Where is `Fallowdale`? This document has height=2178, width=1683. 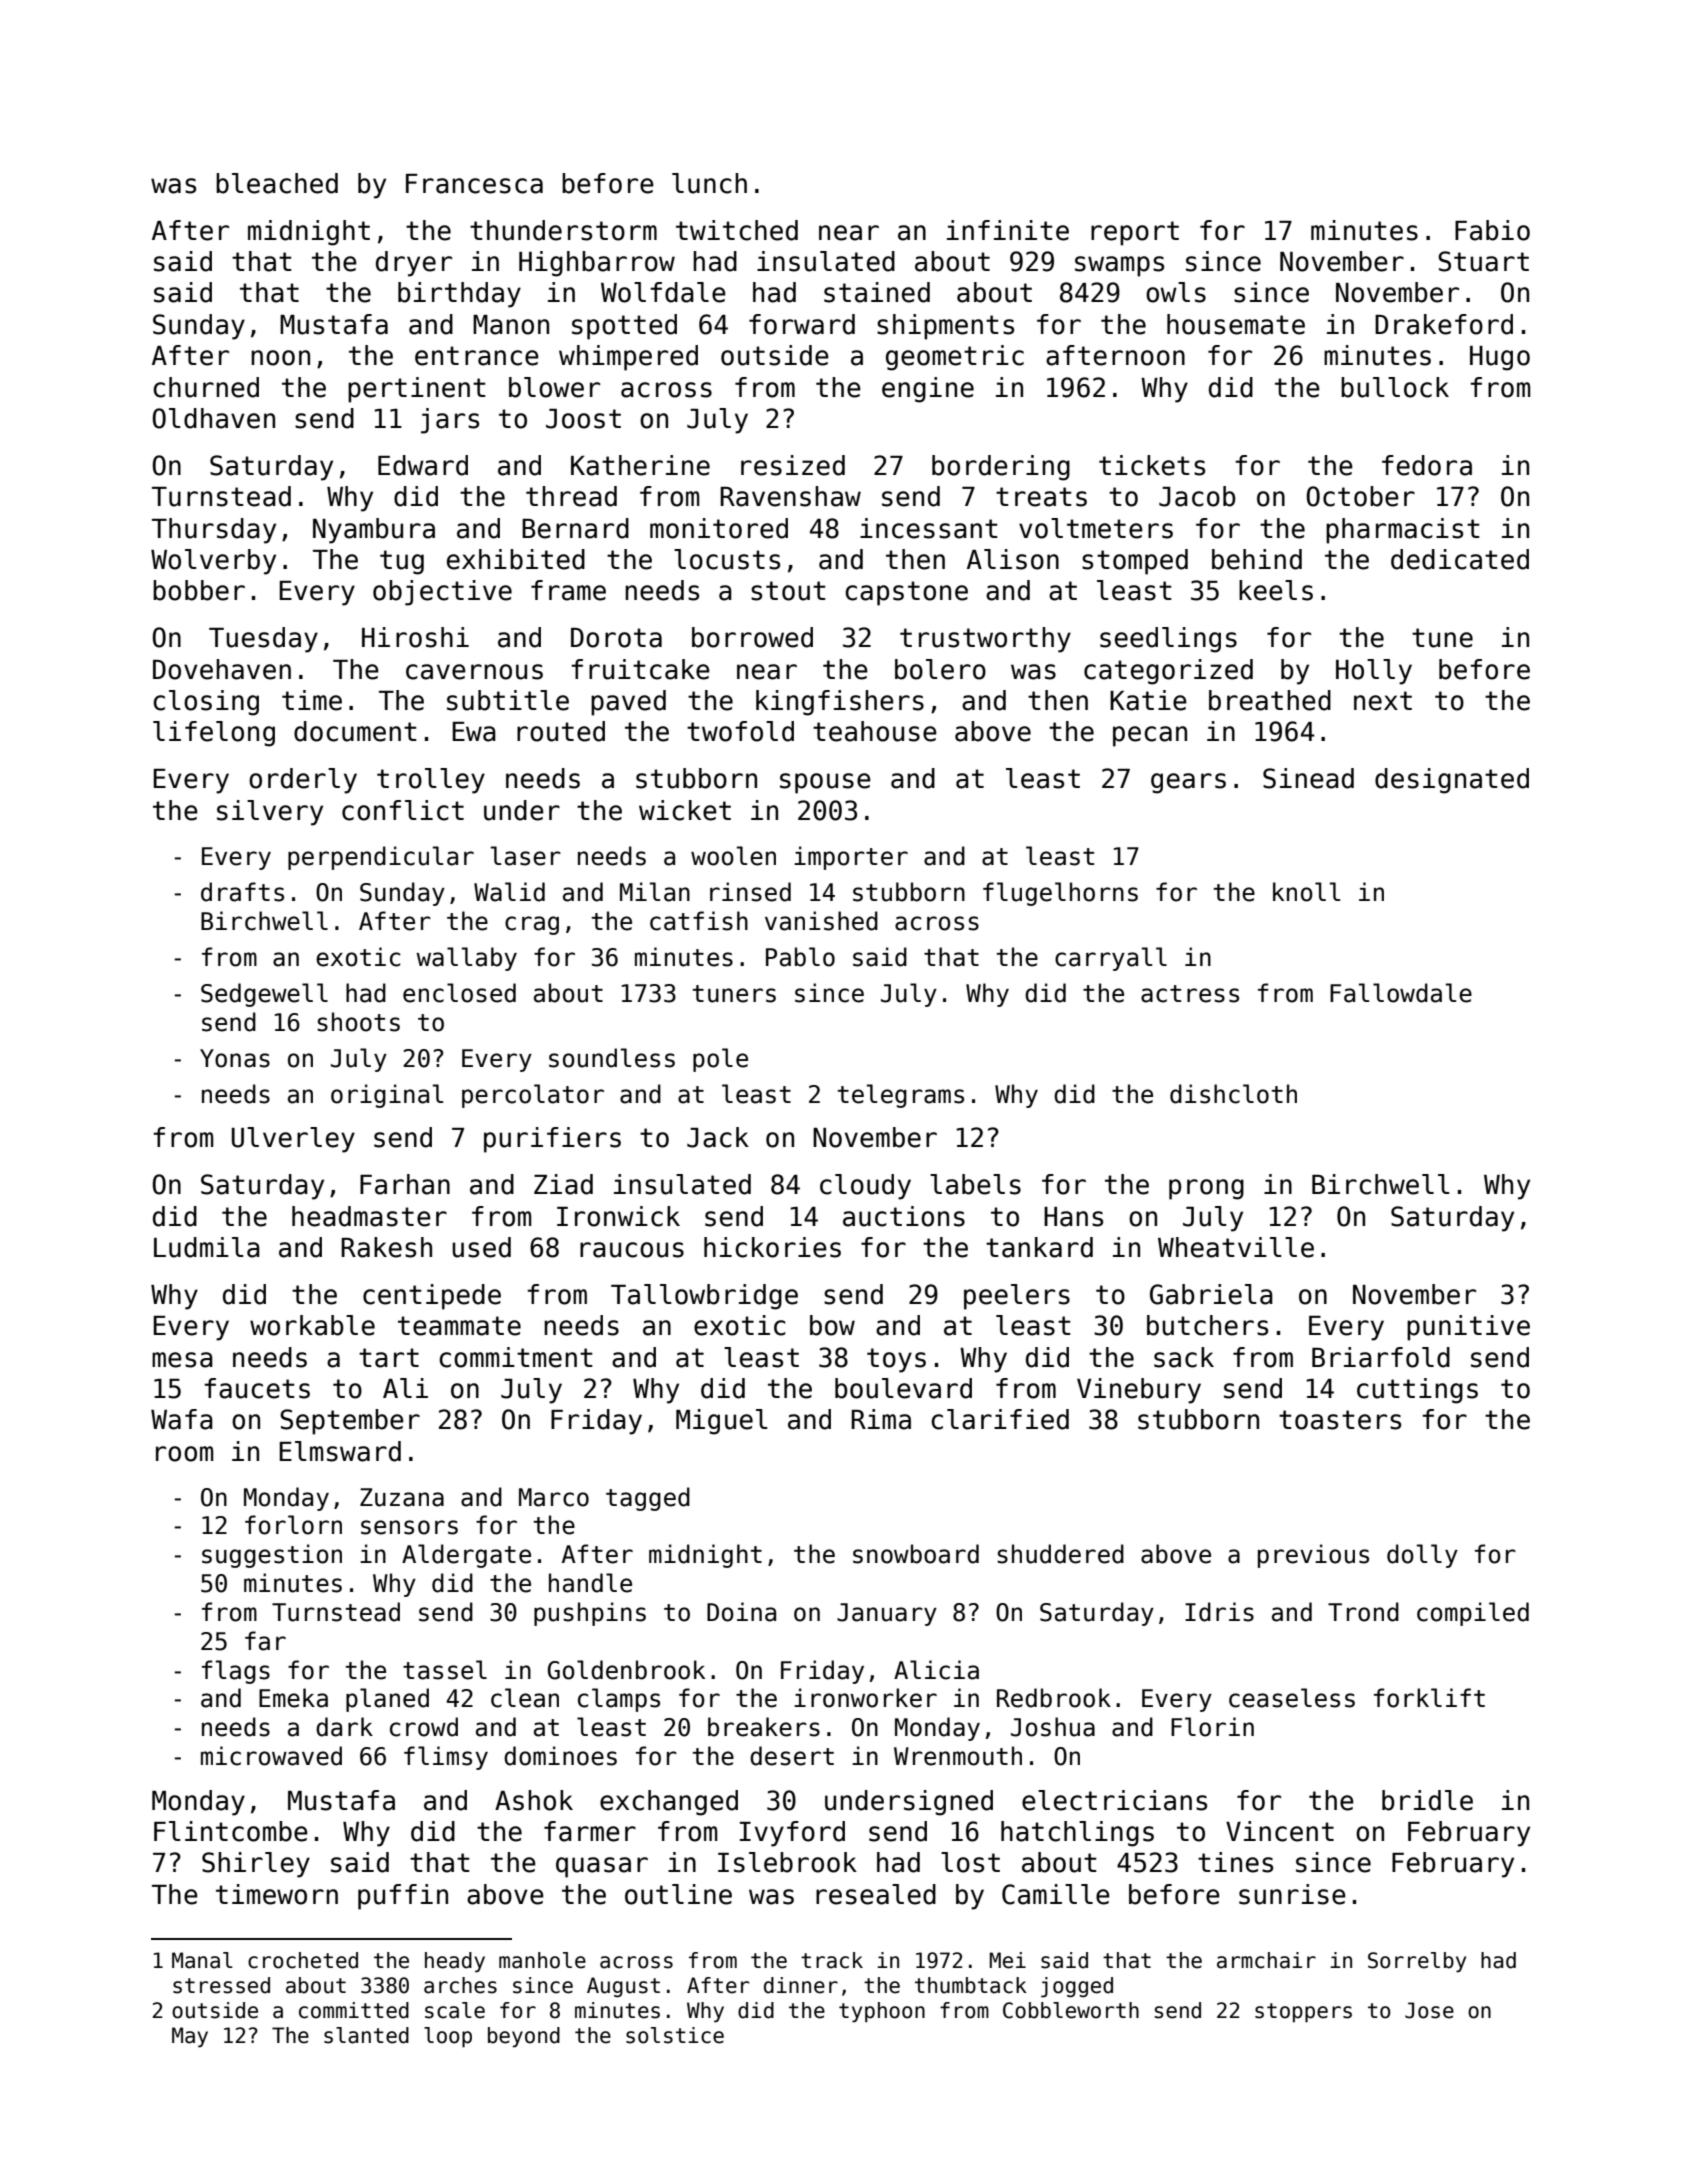 Fallowdale is located at coordinates (1401, 993).
